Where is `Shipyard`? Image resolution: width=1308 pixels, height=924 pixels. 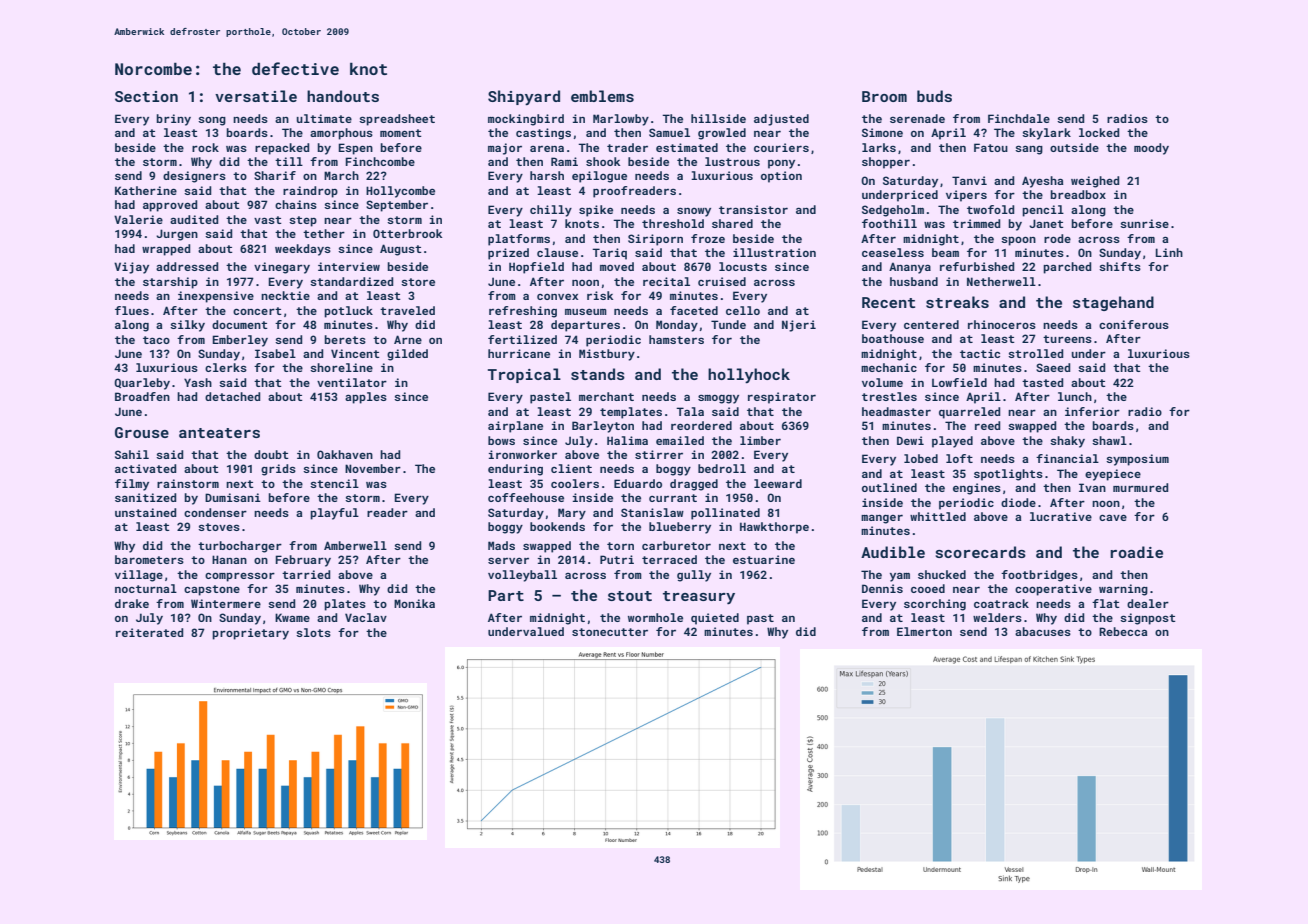
Shipyard is located at coordinates (524, 97).
